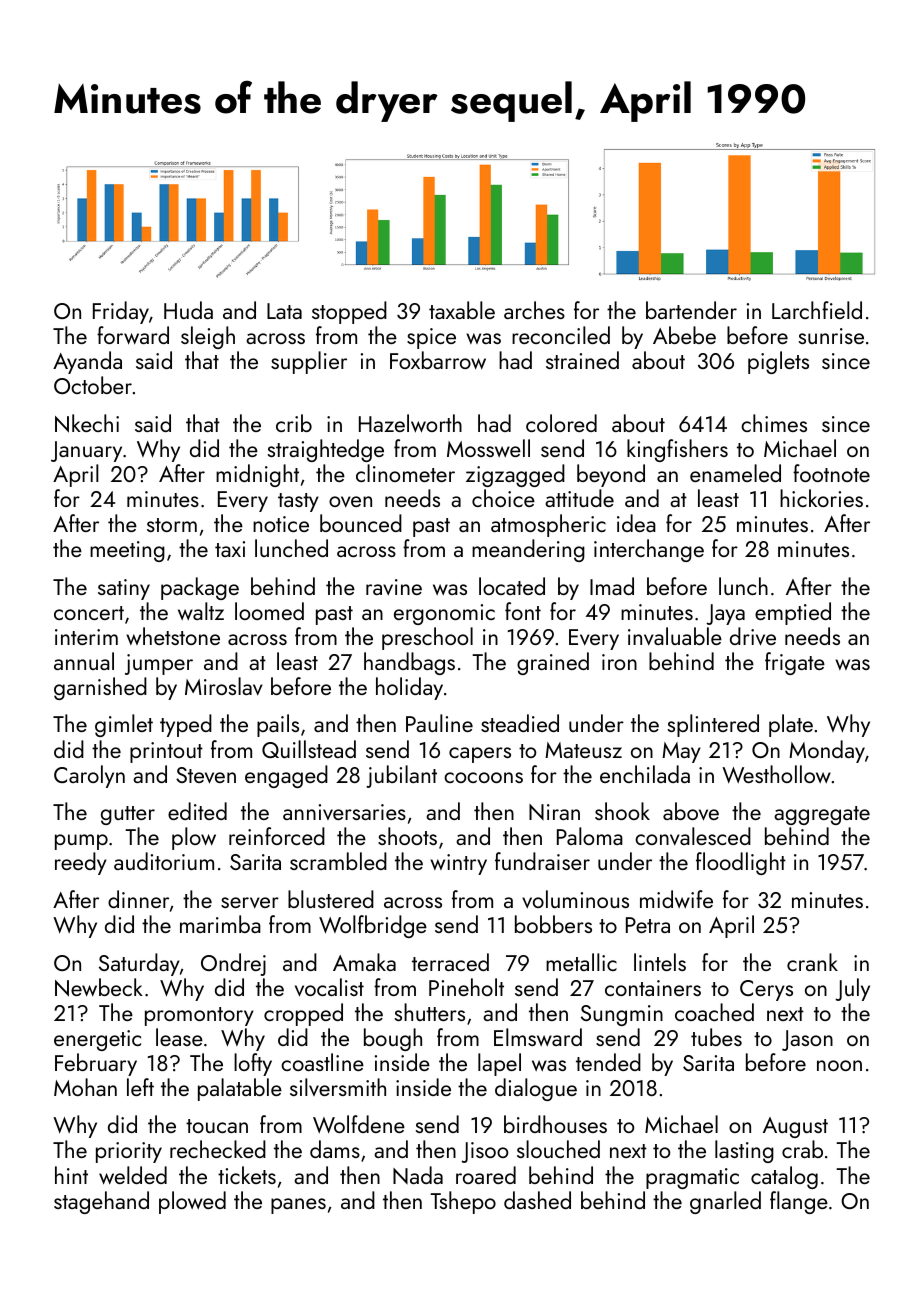 The width and height of the screenshot is (924, 1311). I want to click on stopped, so click(349, 312).
